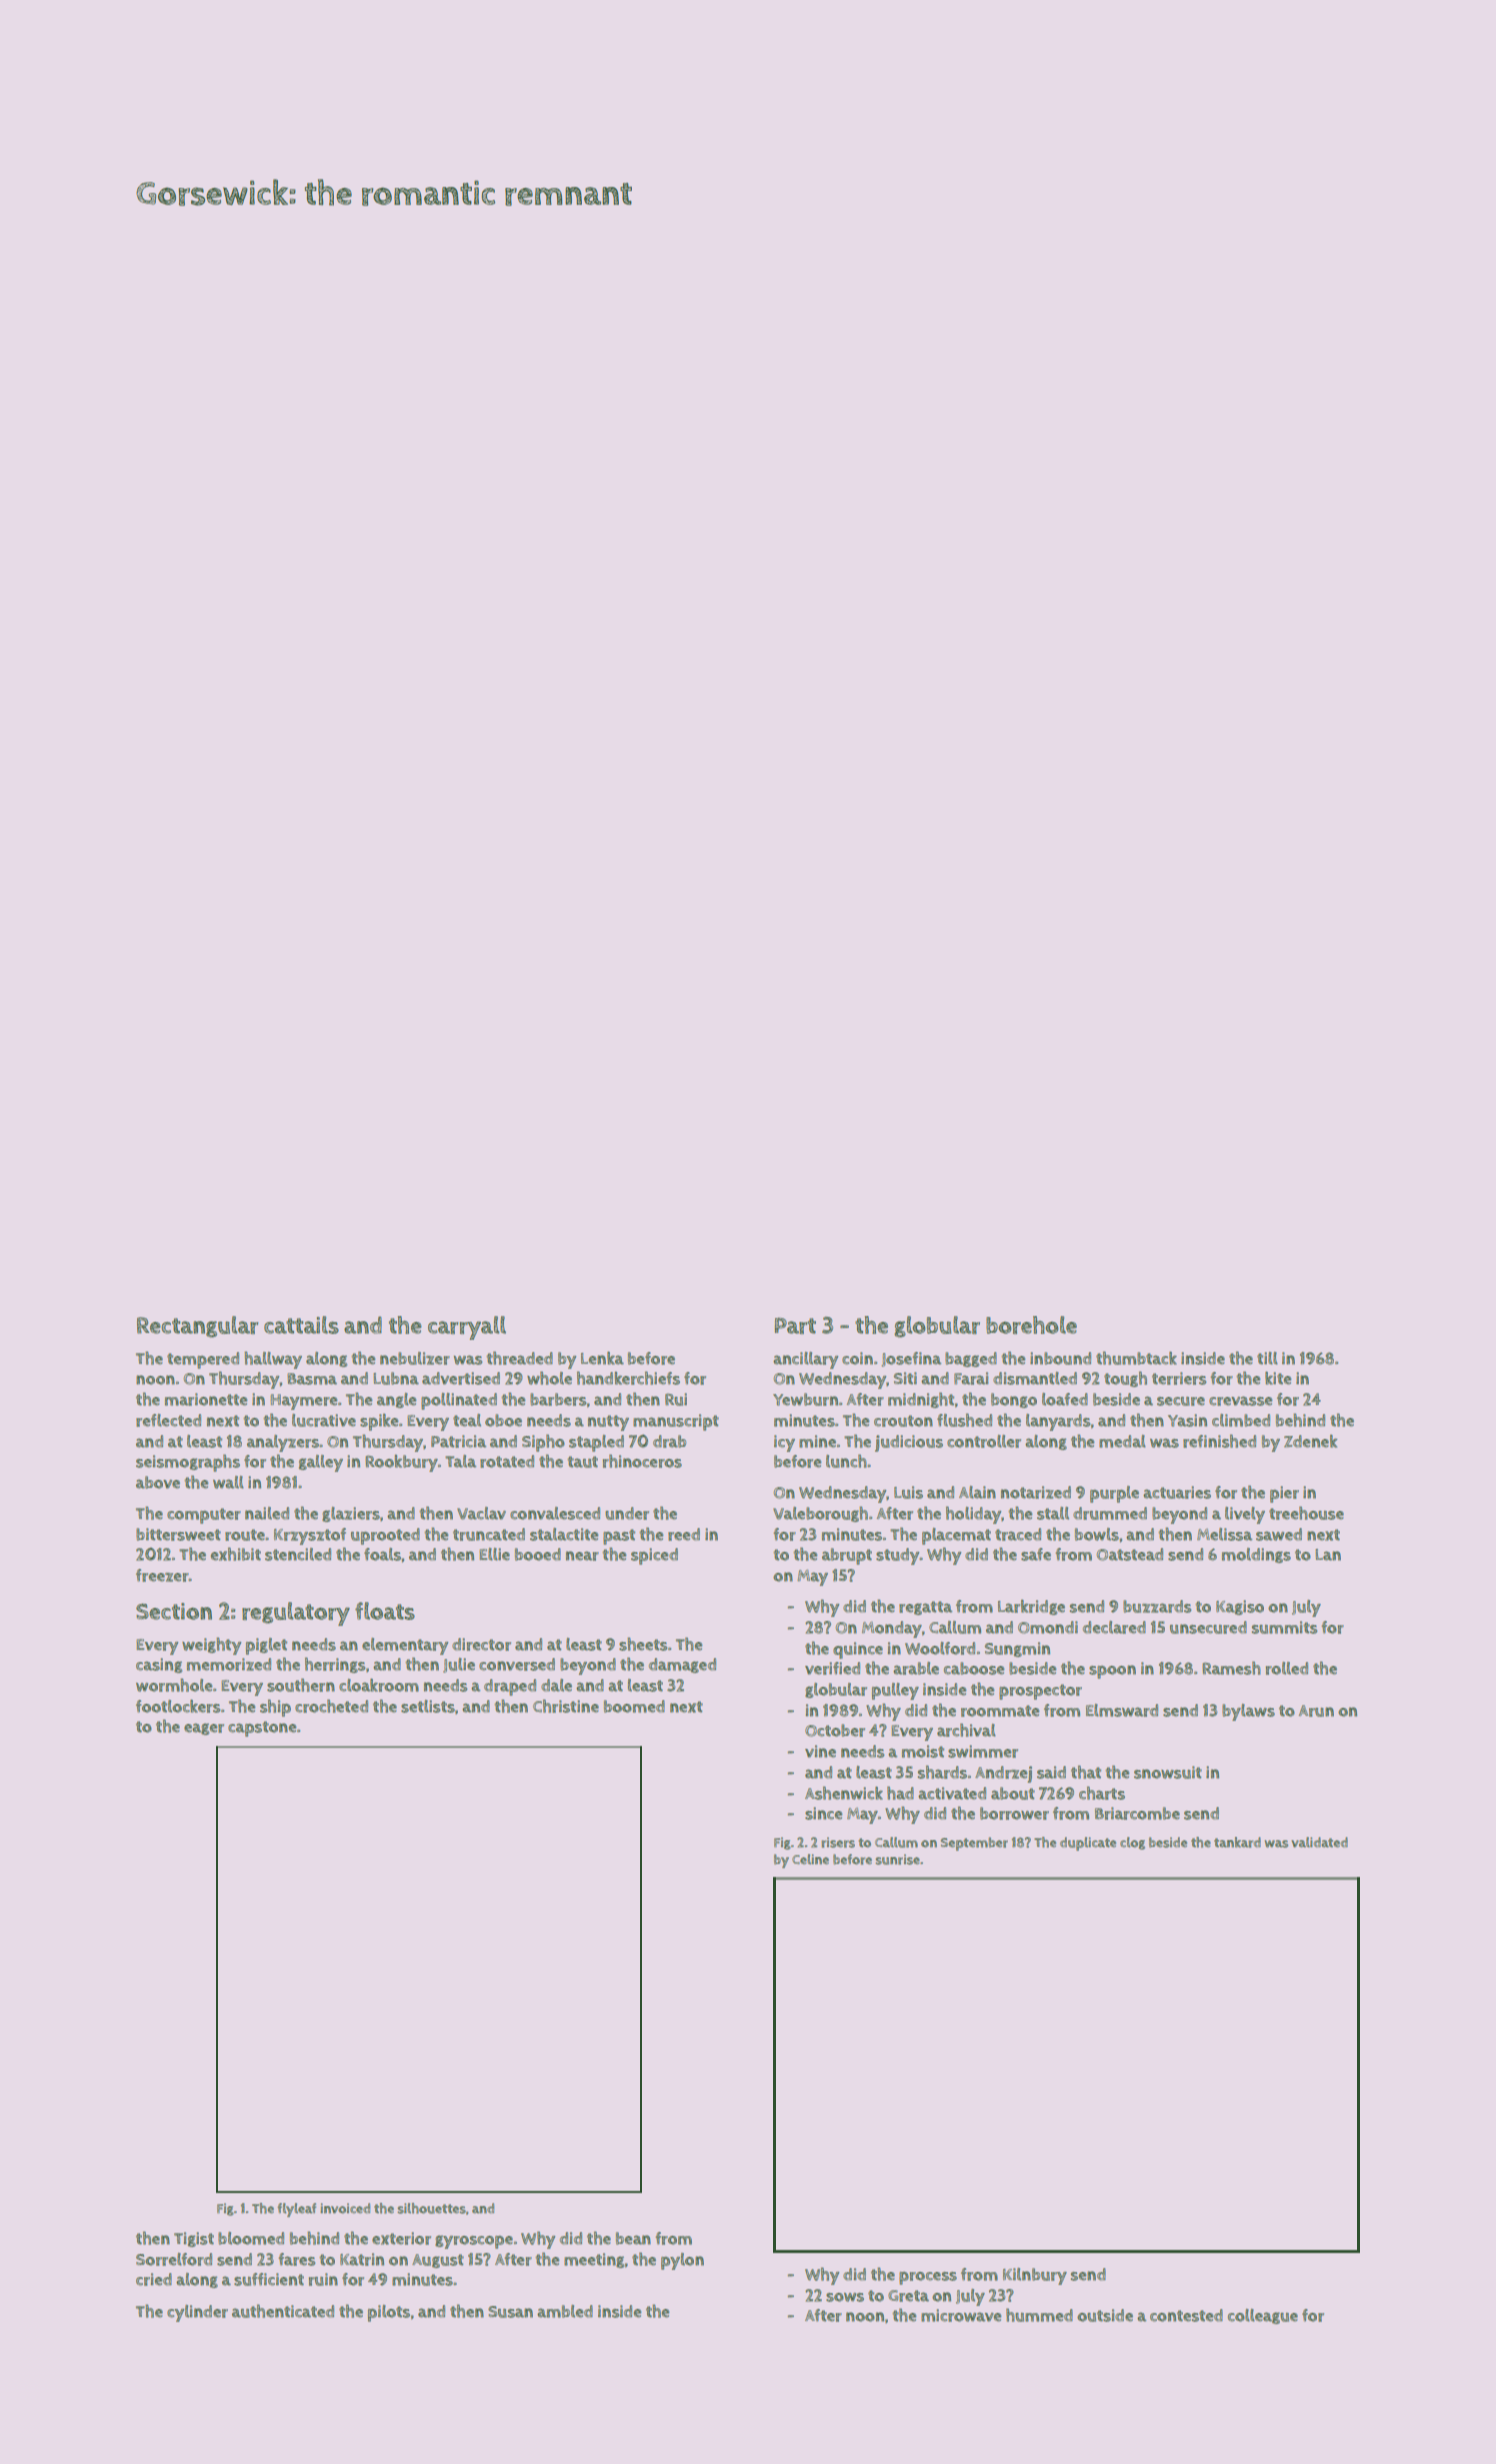  I want to click on casing, so click(159, 1665).
